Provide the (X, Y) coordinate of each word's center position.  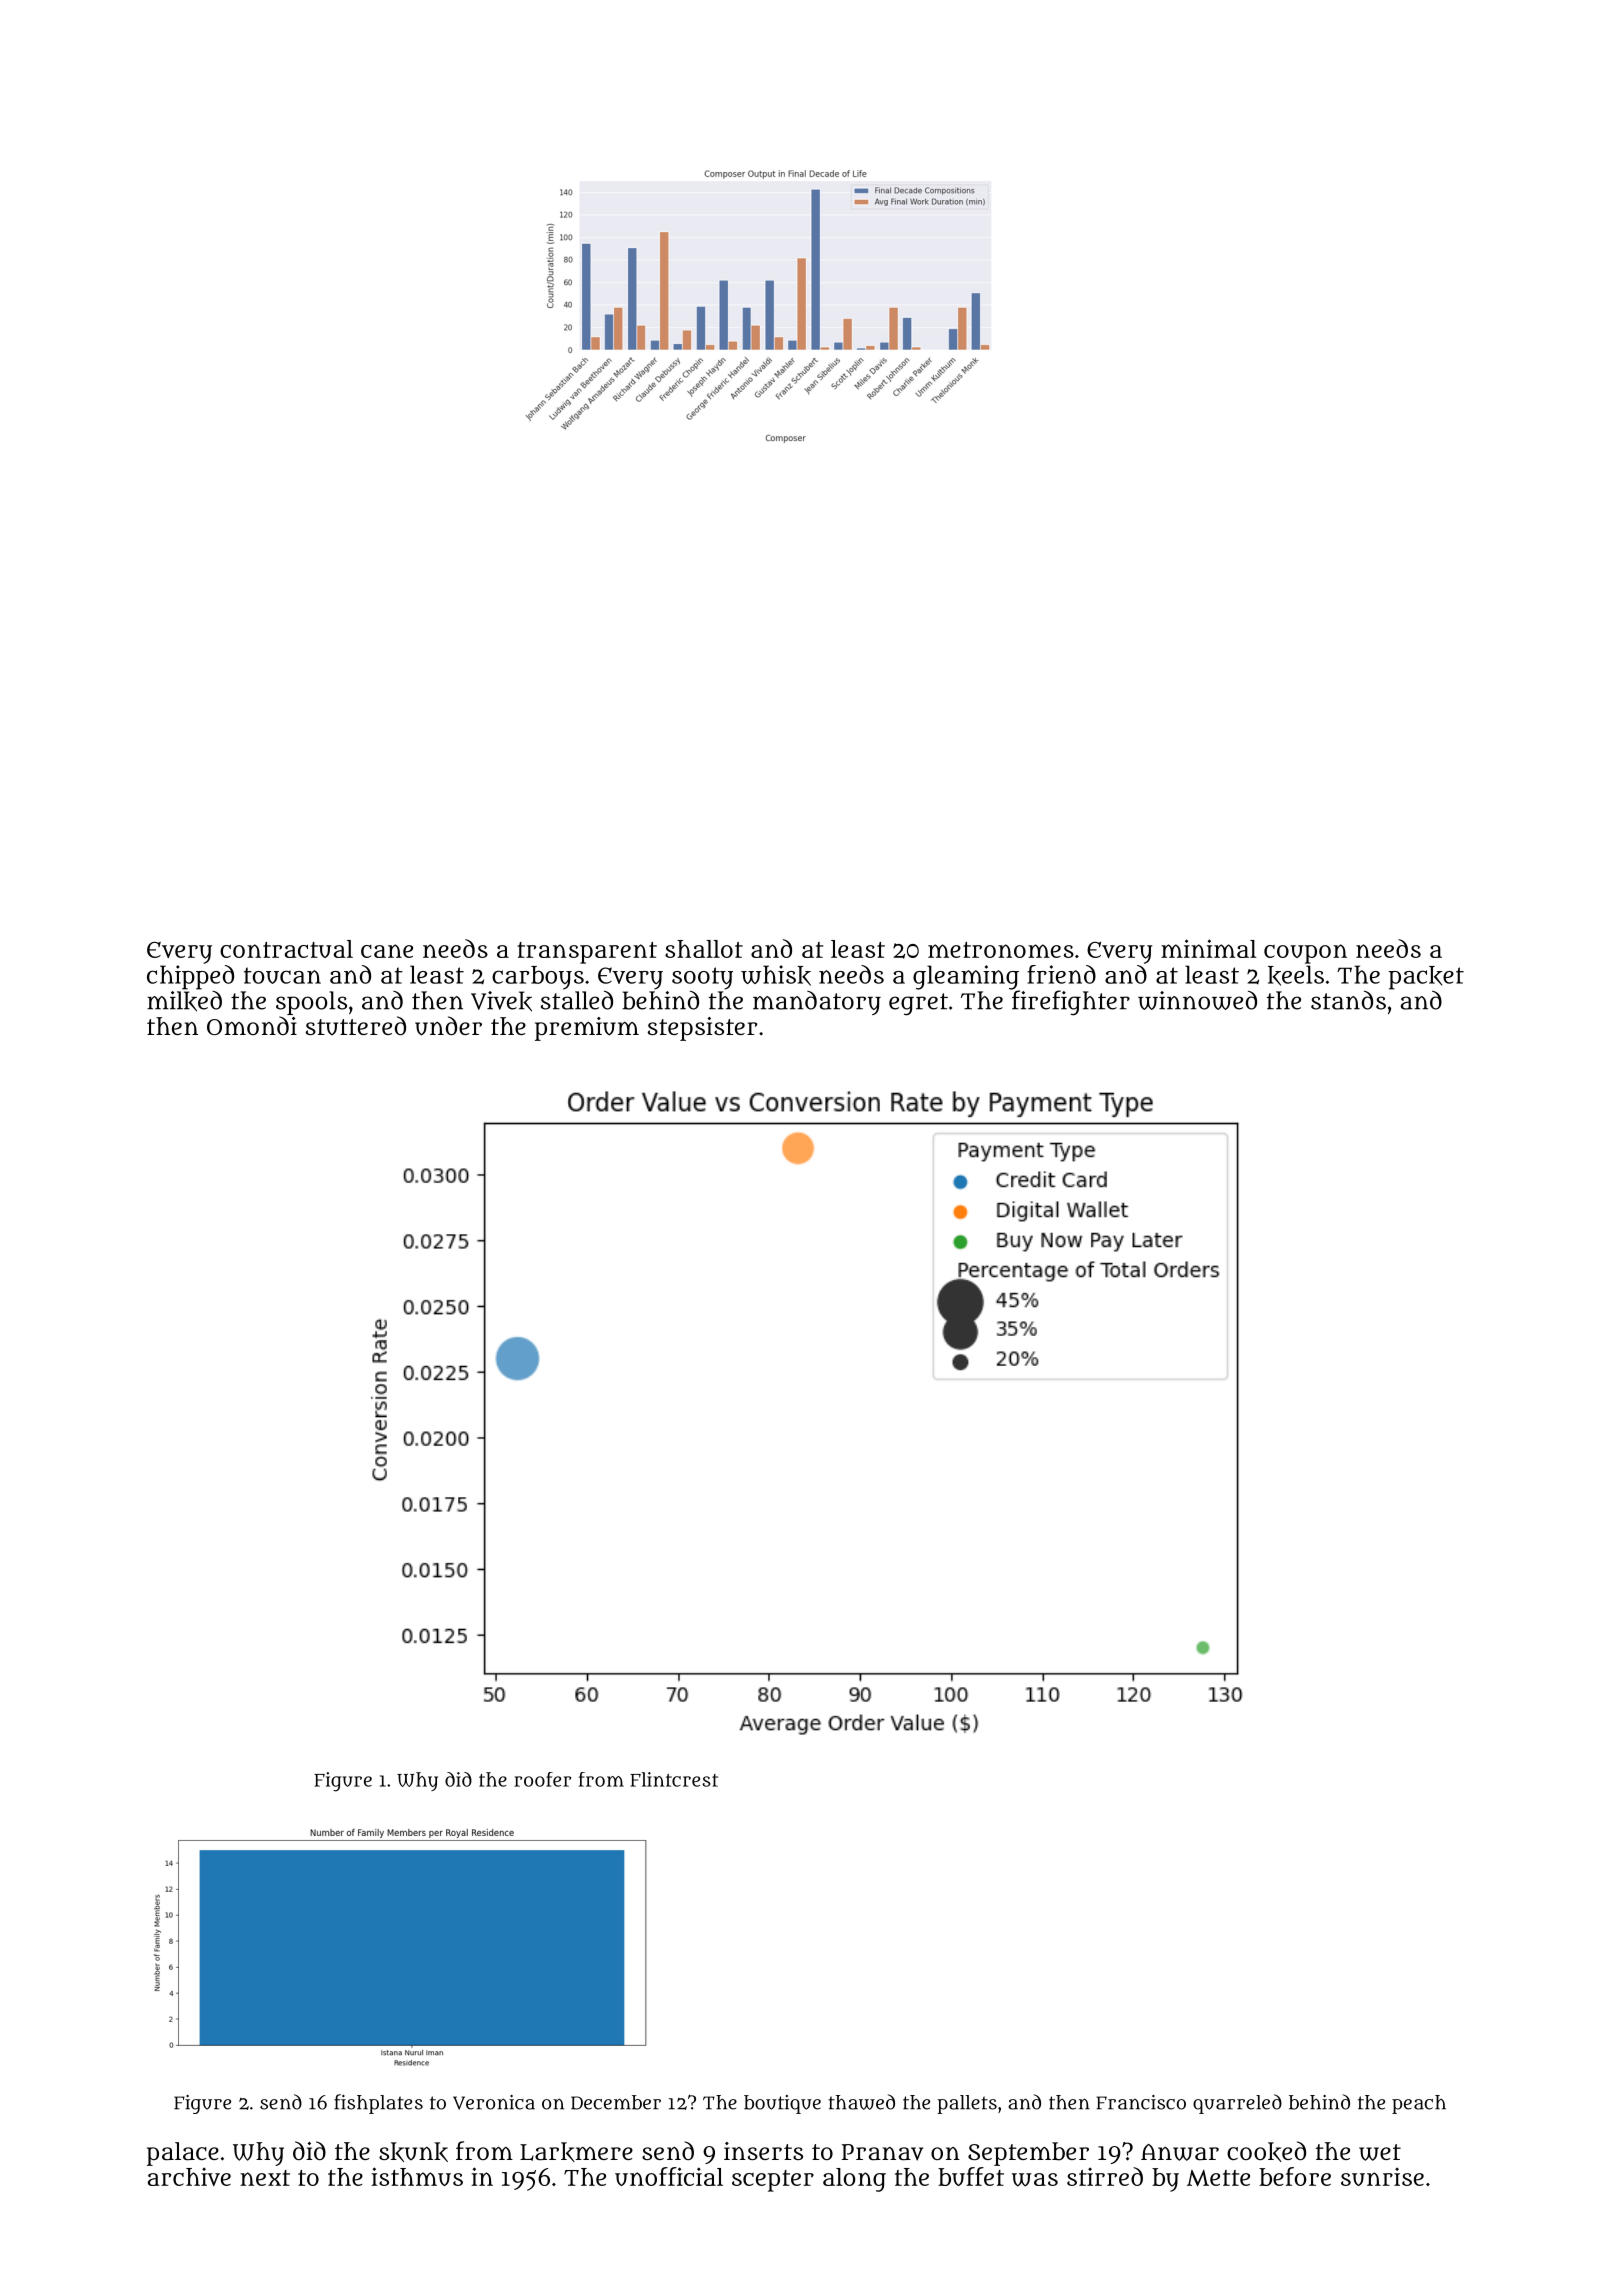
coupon (1305, 954)
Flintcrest (674, 1779)
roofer (542, 1779)
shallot (704, 949)
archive (189, 2176)
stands (1348, 1000)
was (1035, 2180)
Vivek (501, 1001)
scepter (773, 2181)
